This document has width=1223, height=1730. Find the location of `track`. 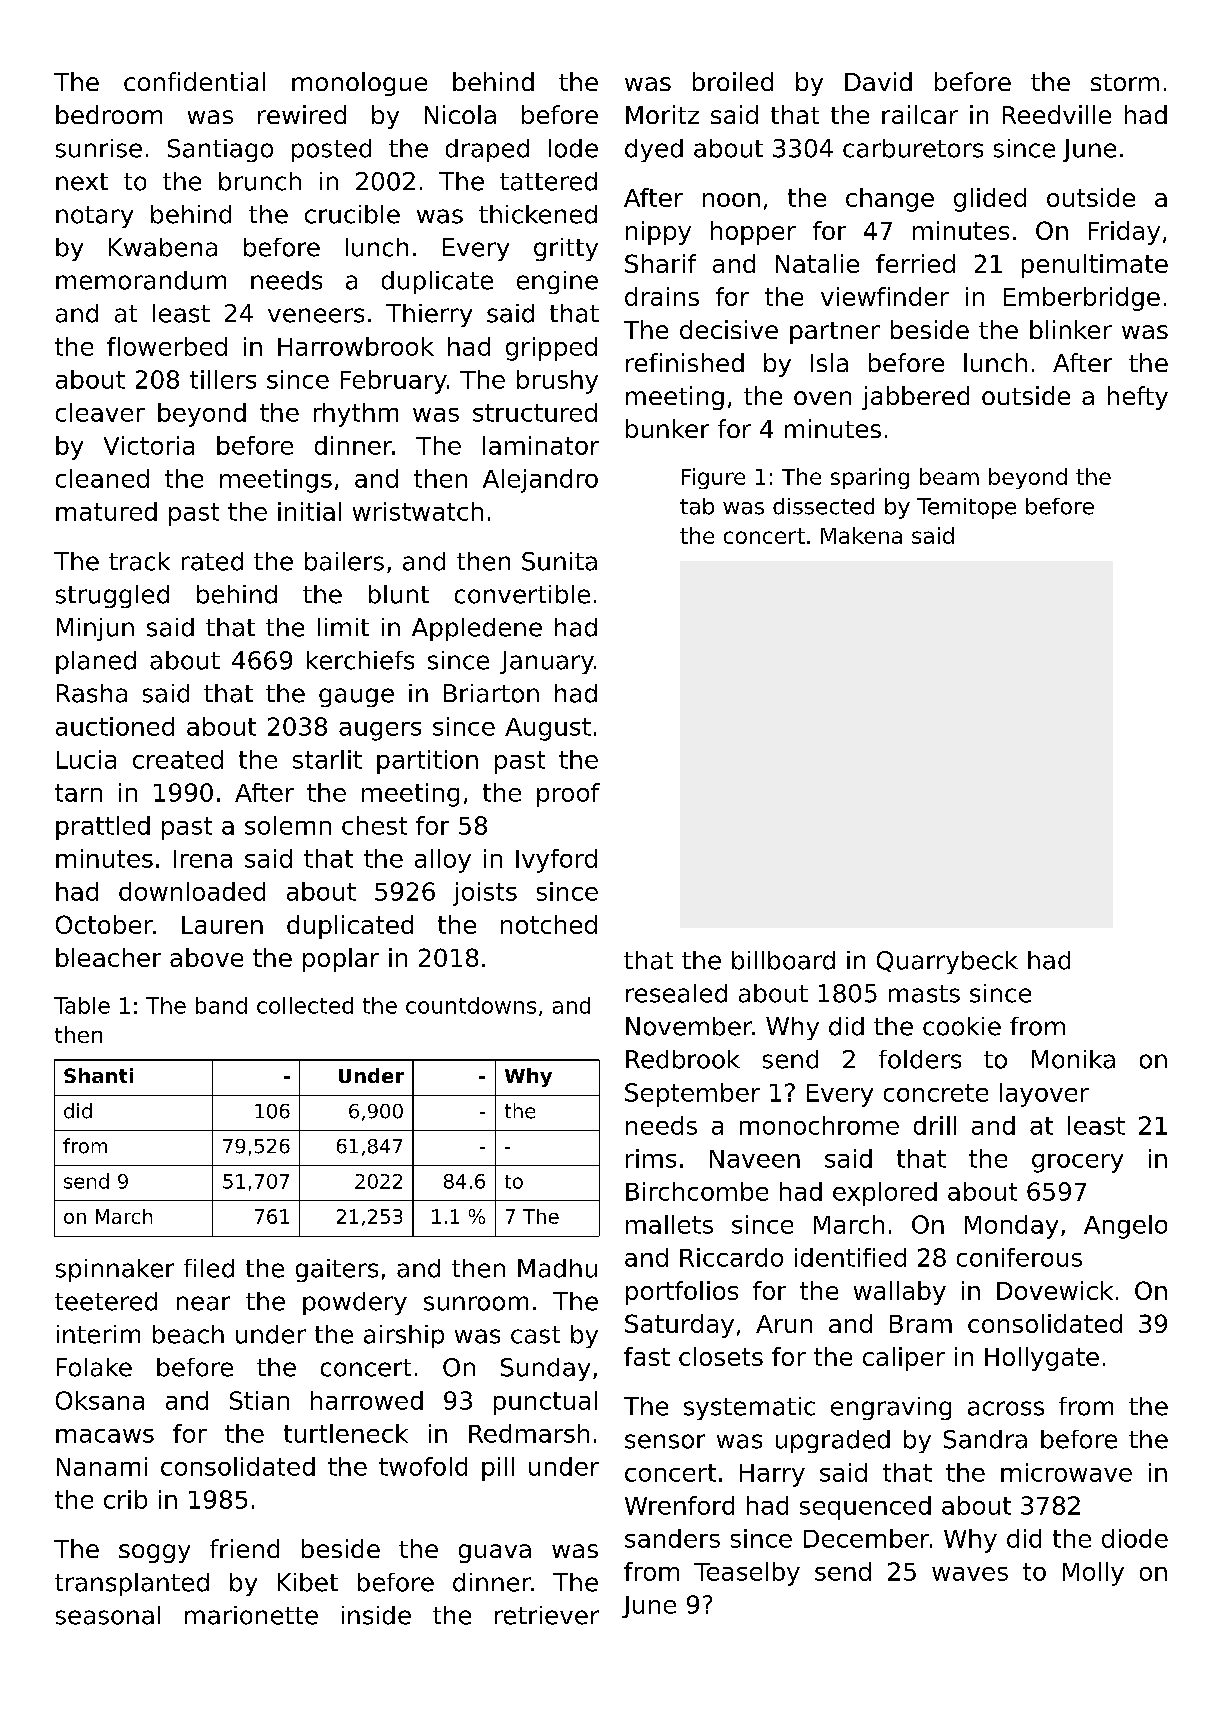

track is located at coordinates (139, 561).
